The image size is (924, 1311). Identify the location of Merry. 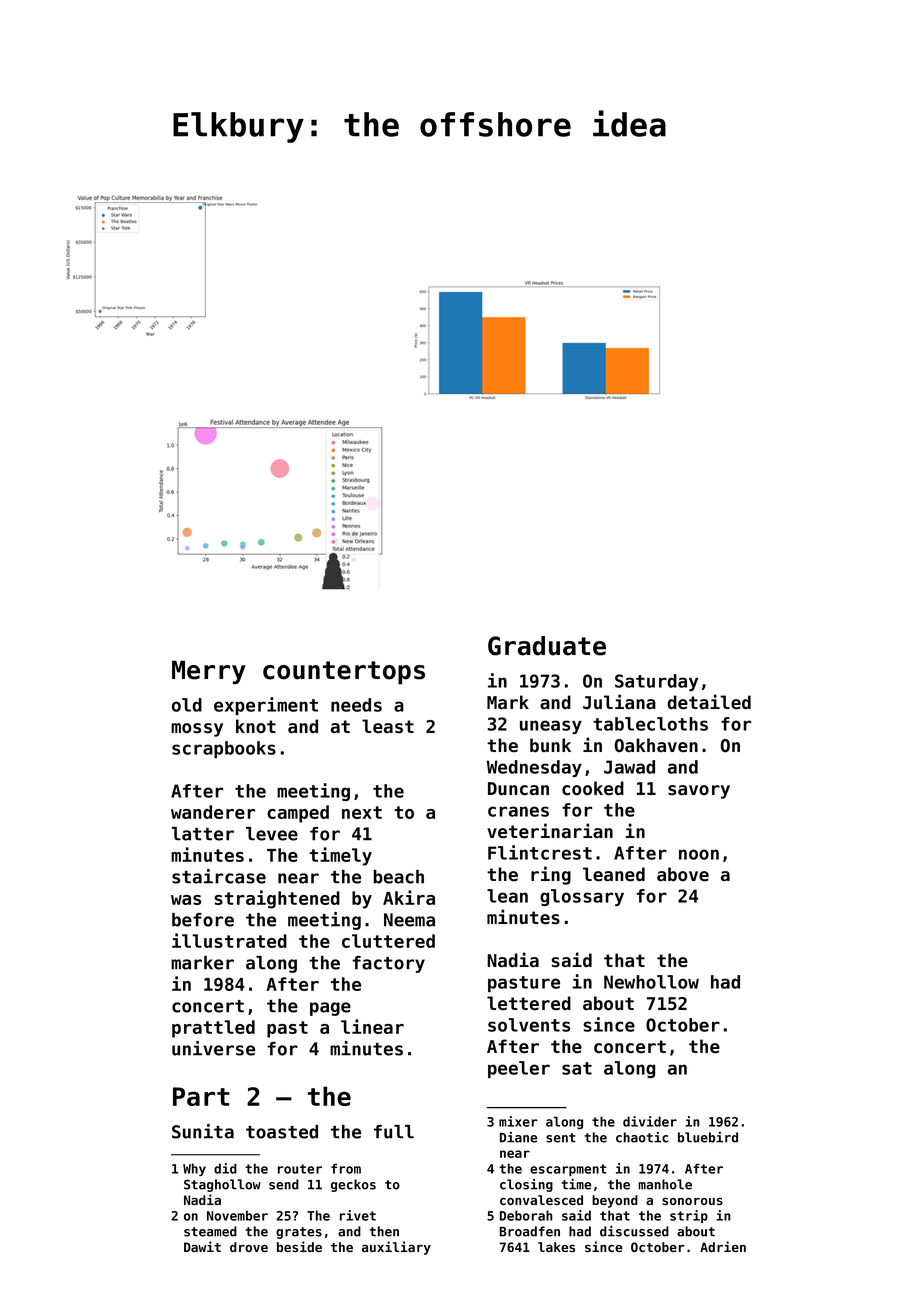
(209, 672).
